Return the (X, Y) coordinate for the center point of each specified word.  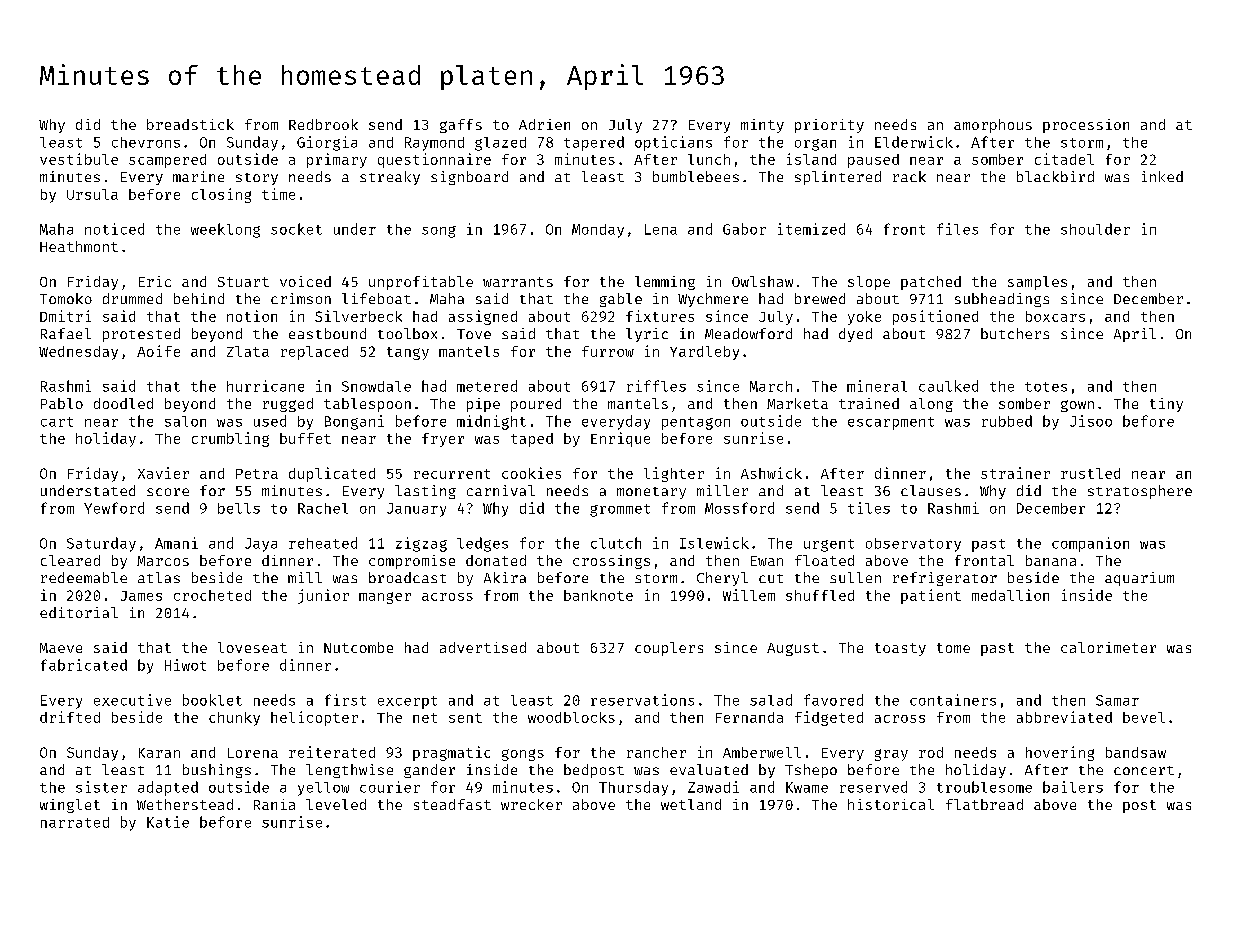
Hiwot (185, 665)
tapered (594, 143)
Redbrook (323, 124)
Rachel (323, 508)
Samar (1117, 700)
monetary (651, 493)
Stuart (243, 282)
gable (621, 300)
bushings (217, 771)
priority (829, 126)
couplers (669, 649)
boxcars (1055, 316)
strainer (1015, 473)
